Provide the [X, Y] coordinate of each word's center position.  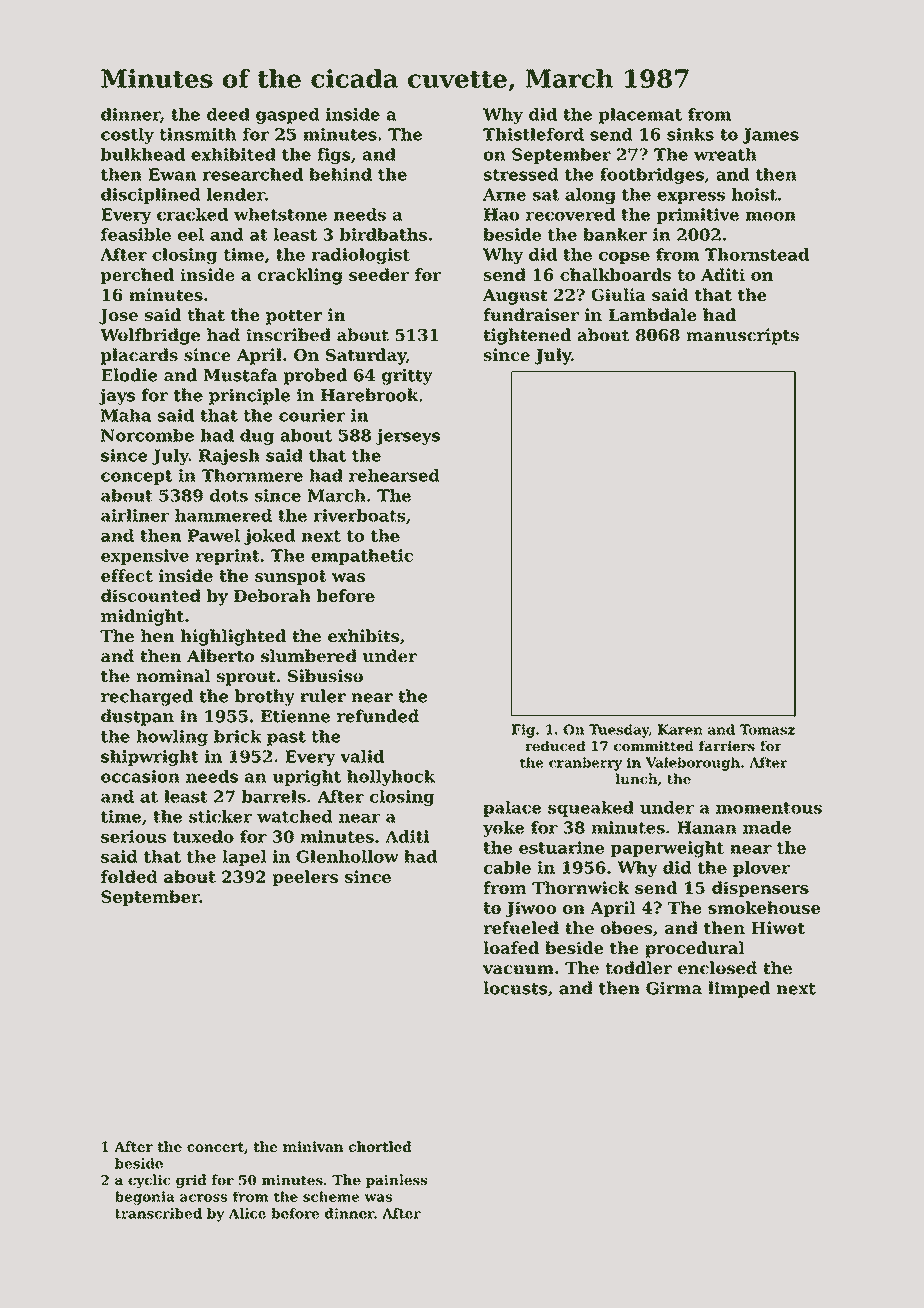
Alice [247, 1213]
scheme [331, 1196]
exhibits [363, 635]
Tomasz [767, 729]
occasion [140, 776]
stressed [521, 174]
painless [396, 1181]
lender [236, 194]
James [771, 136]
